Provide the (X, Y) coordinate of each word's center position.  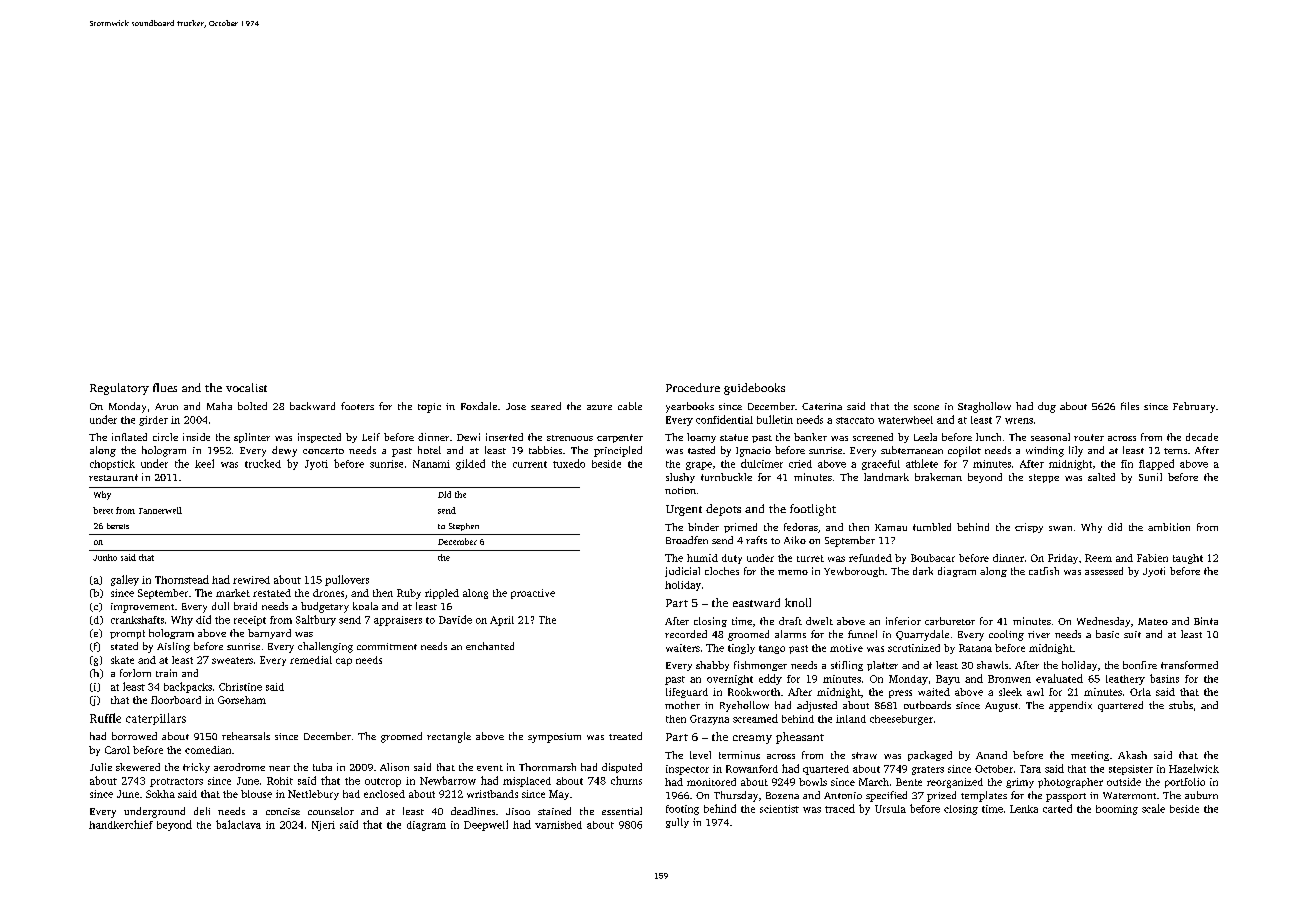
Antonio (843, 795)
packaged (930, 756)
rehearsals (246, 736)
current (530, 464)
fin (1127, 464)
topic (429, 408)
